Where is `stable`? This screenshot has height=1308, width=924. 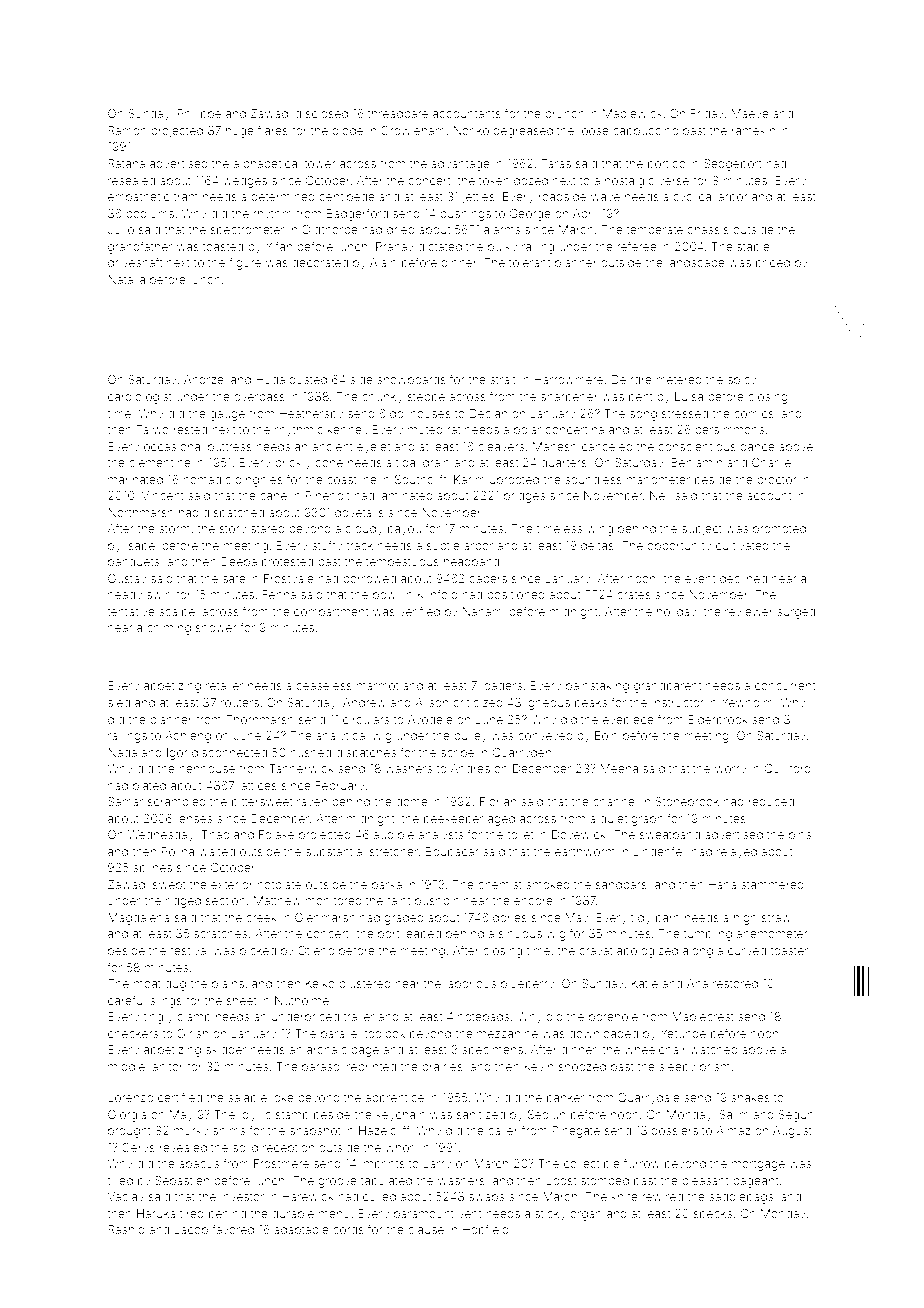 stable is located at coordinates (753, 246).
